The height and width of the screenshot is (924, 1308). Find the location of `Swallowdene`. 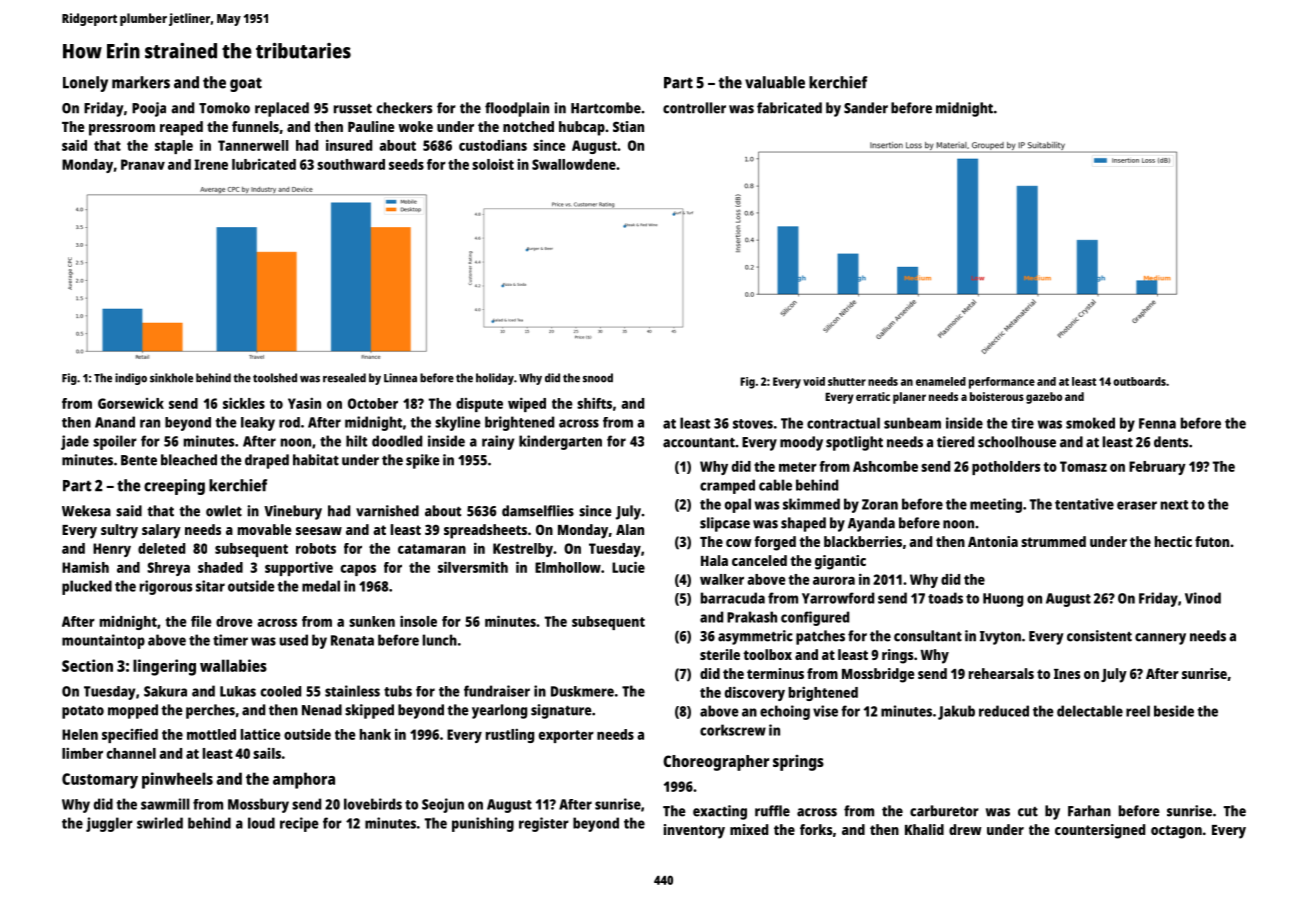

Swallowdene is located at coordinates (574, 164).
